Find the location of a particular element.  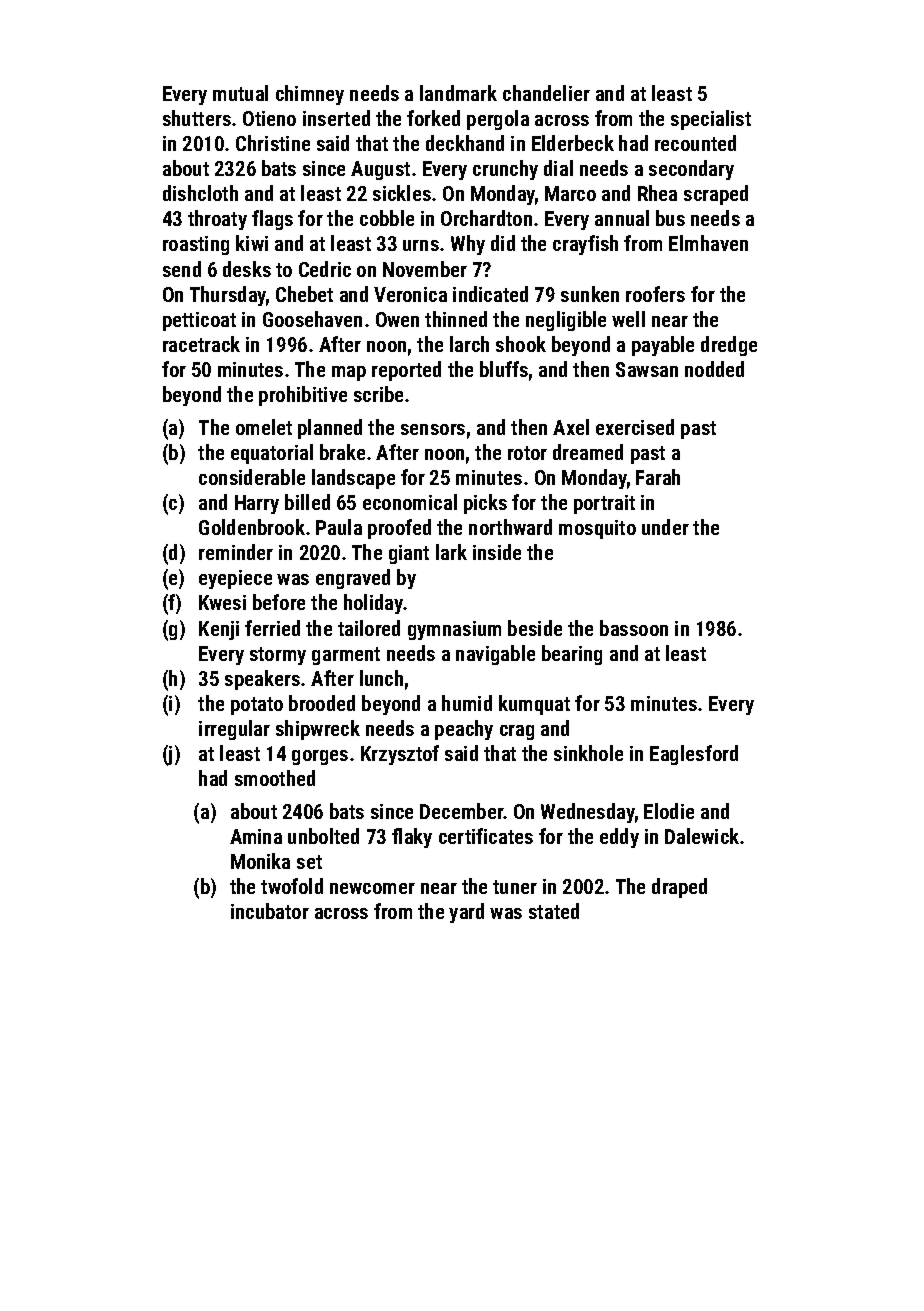

reminder is located at coordinates (236, 552).
